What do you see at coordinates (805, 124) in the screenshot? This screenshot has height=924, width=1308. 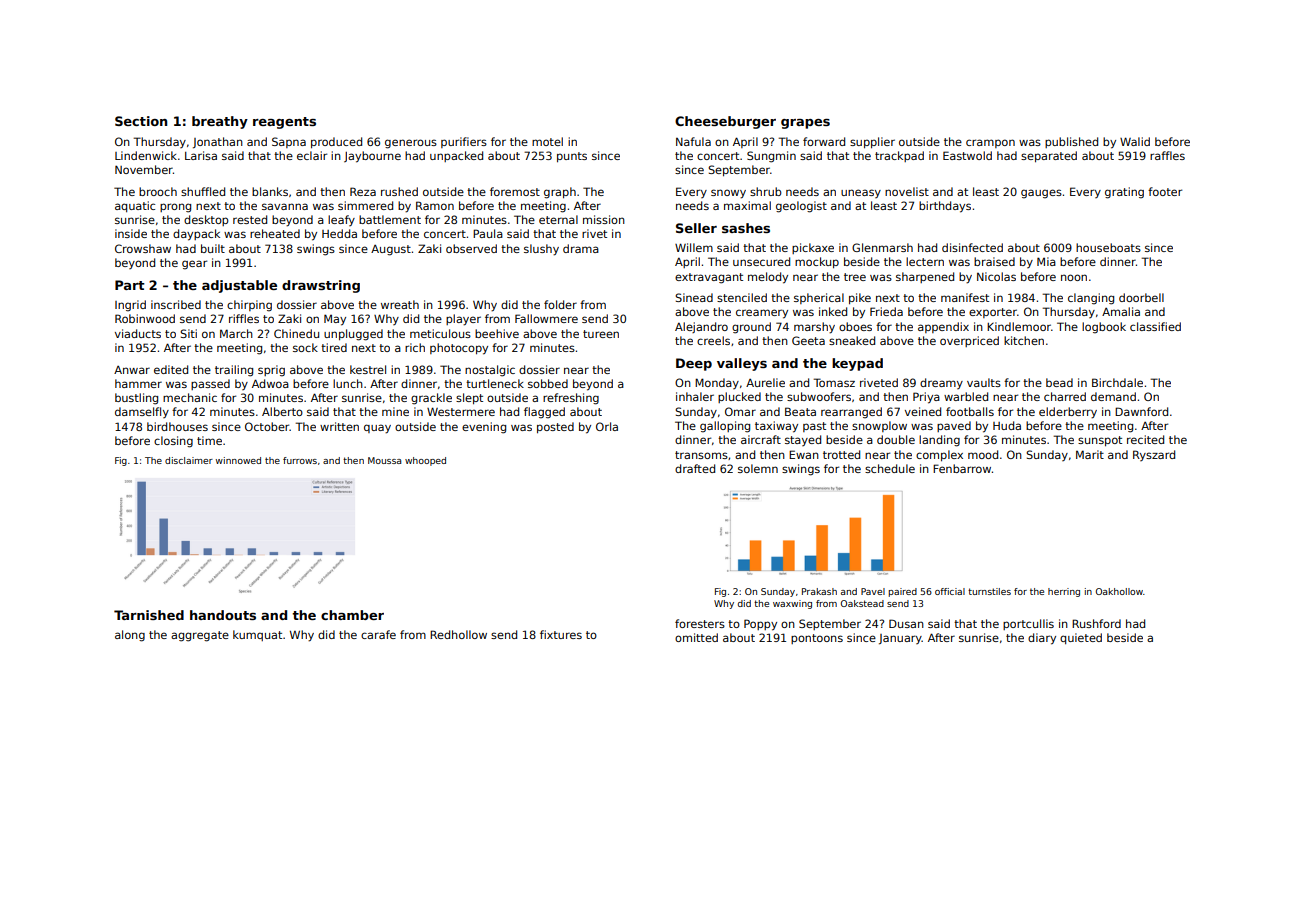 I see `grapes` at bounding box center [805, 124].
